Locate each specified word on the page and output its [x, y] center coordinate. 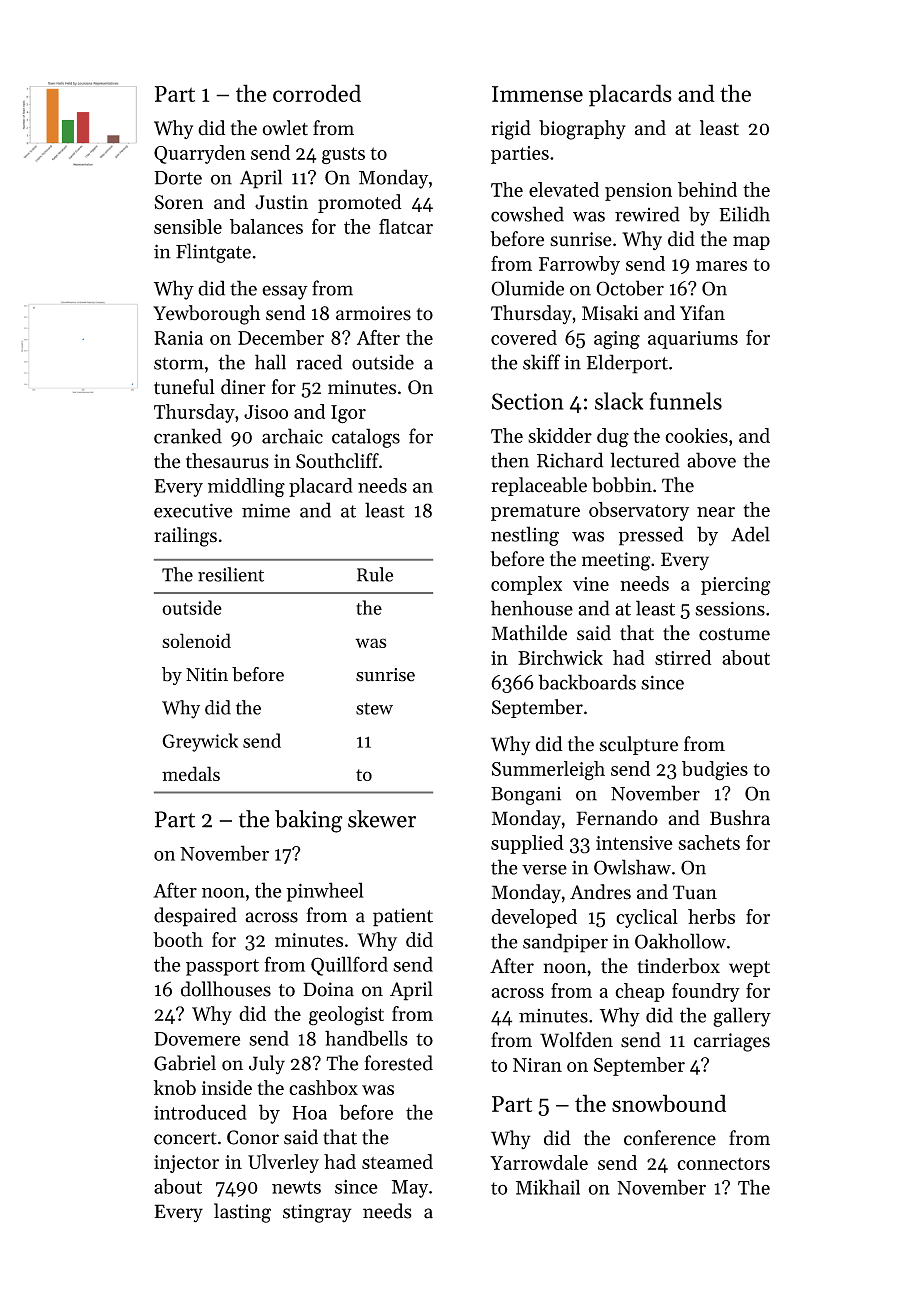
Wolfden [576, 1040]
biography [582, 130]
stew [374, 709]
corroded [317, 93]
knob [175, 1087]
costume [734, 634]
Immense [537, 94]
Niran [537, 1065]
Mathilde [529, 633]
